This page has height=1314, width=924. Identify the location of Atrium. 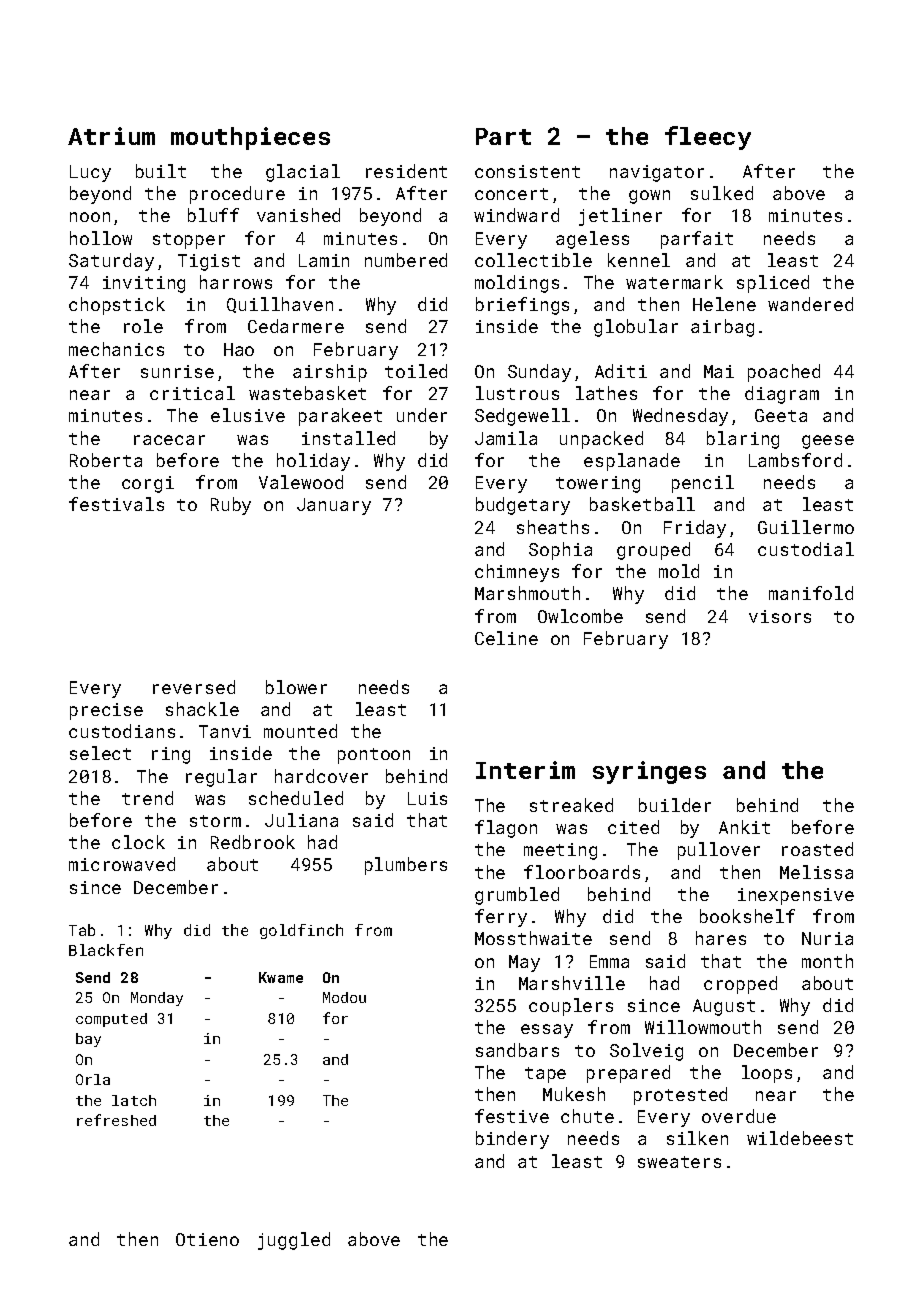
(111, 136).
